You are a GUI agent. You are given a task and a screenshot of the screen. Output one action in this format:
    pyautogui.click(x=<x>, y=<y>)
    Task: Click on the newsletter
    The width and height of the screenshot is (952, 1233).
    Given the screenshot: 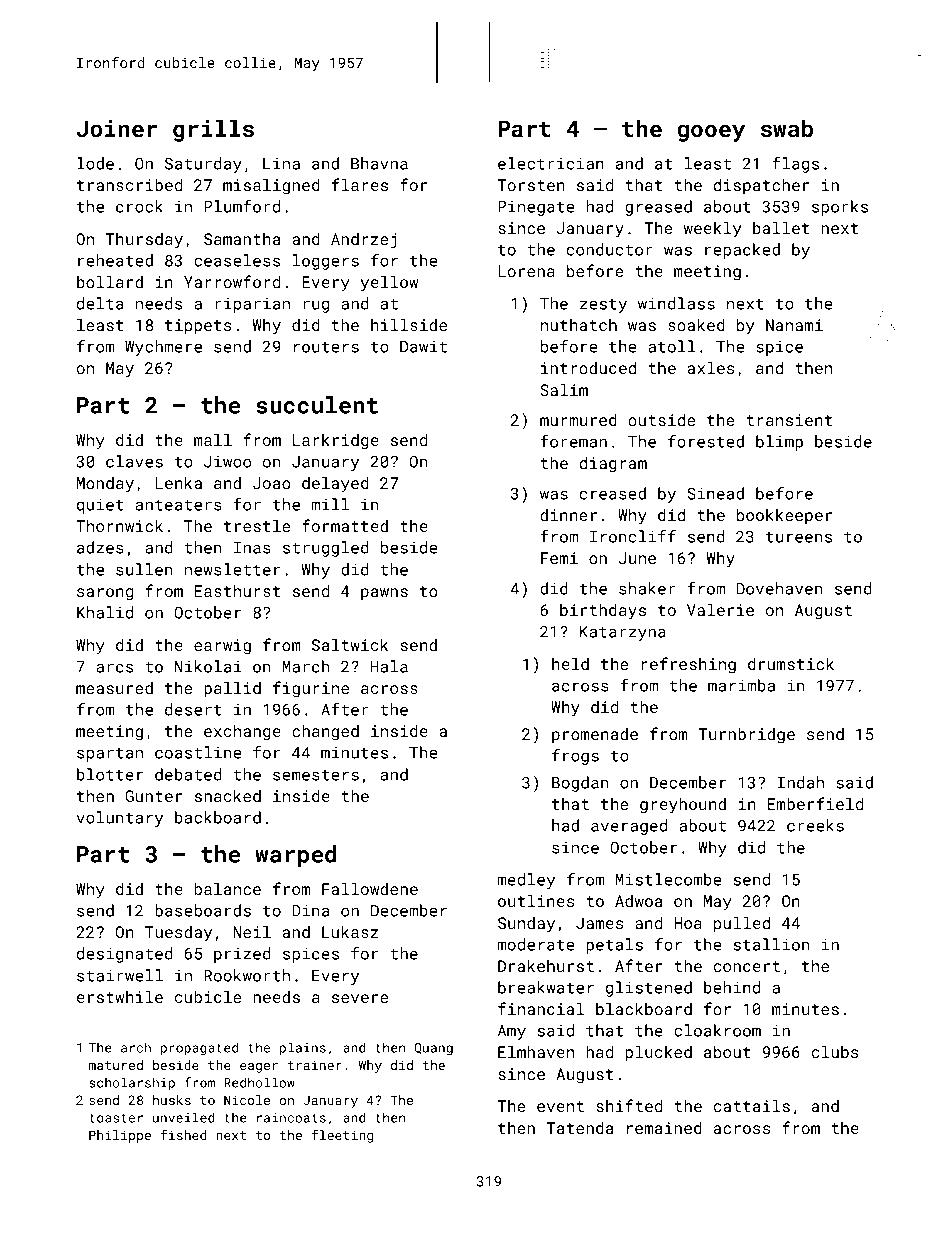 What is the action you would take?
    pyautogui.click(x=232, y=569)
